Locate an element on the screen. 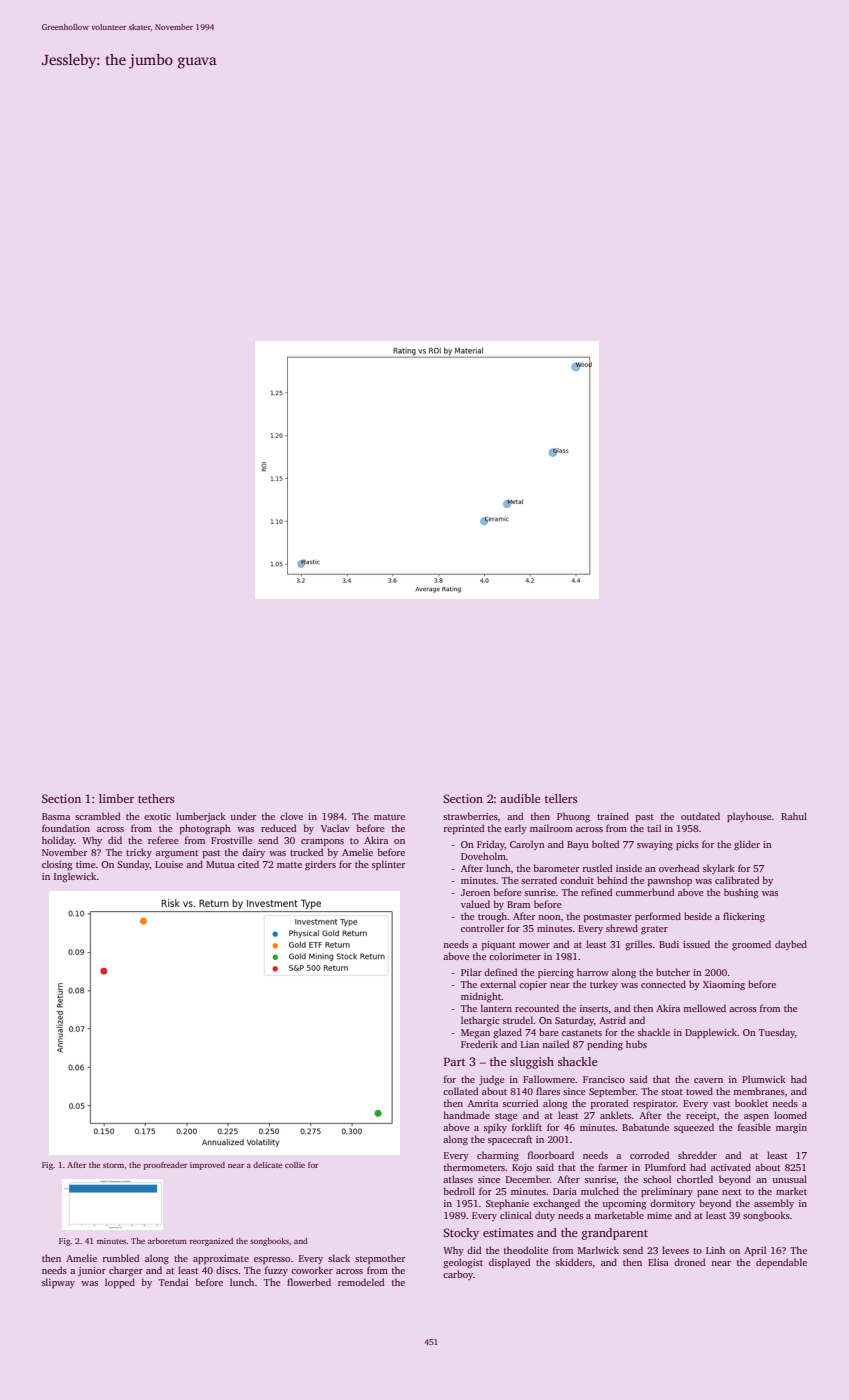 The width and height of the screenshot is (849, 1400). splinter is located at coordinates (388, 865).
